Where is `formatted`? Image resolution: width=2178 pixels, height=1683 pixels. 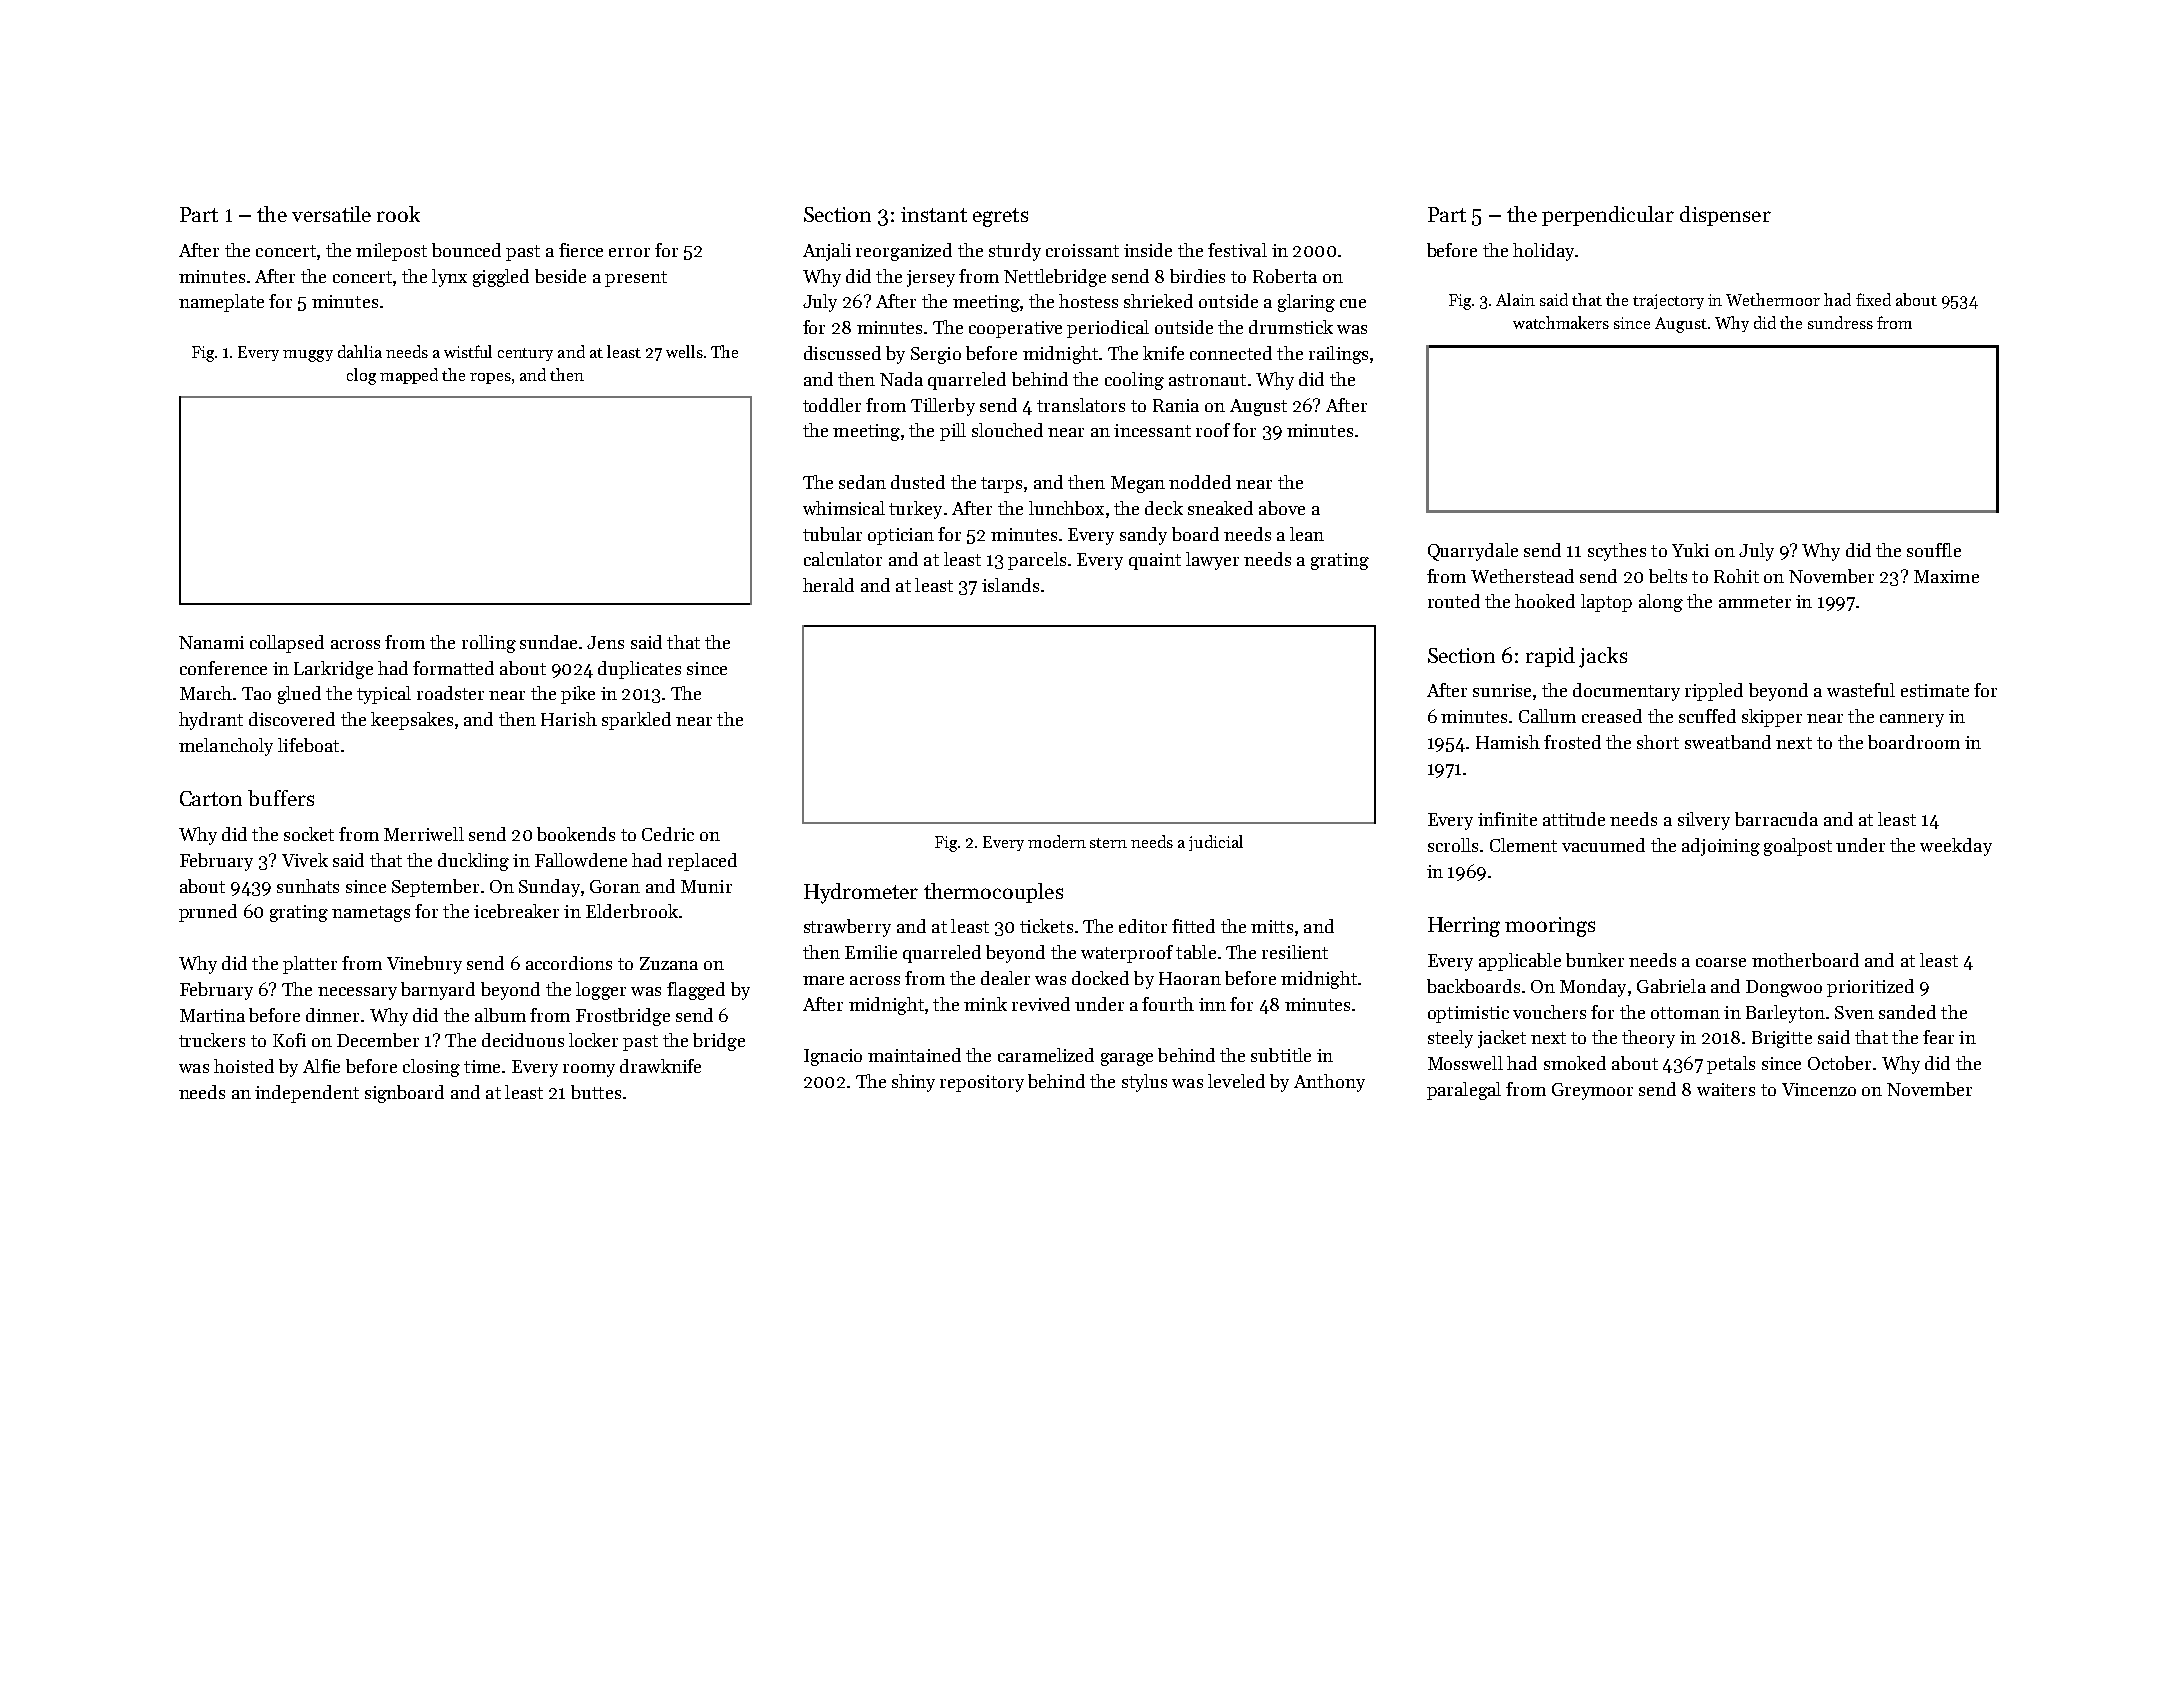 formatted is located at coordinates (453, 668).
